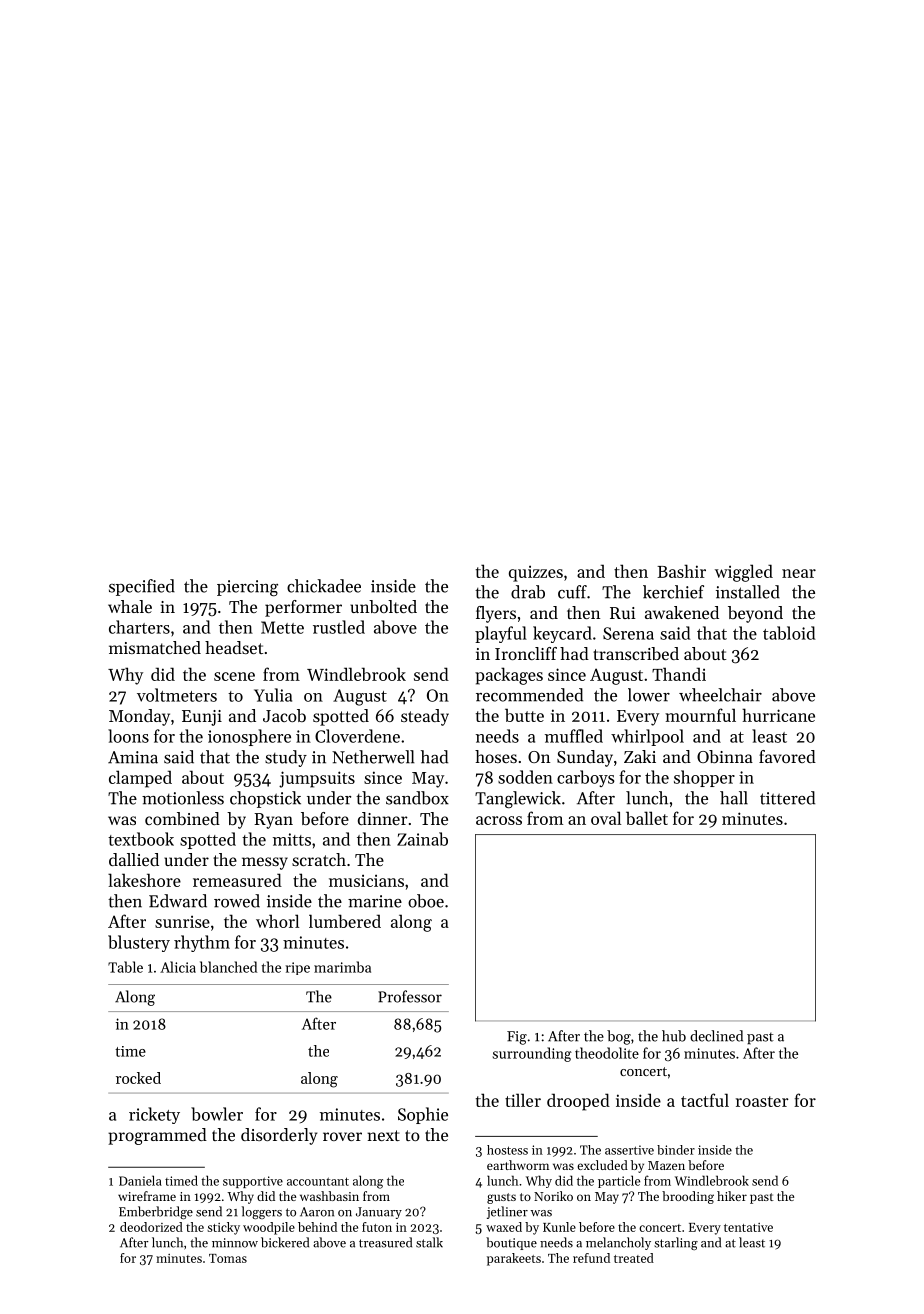 The width and height of the document is (924, 1314). What do you see at coordinates (705, 1100) in the document?
I see `tactful` at bounding box center [705, 1100].
